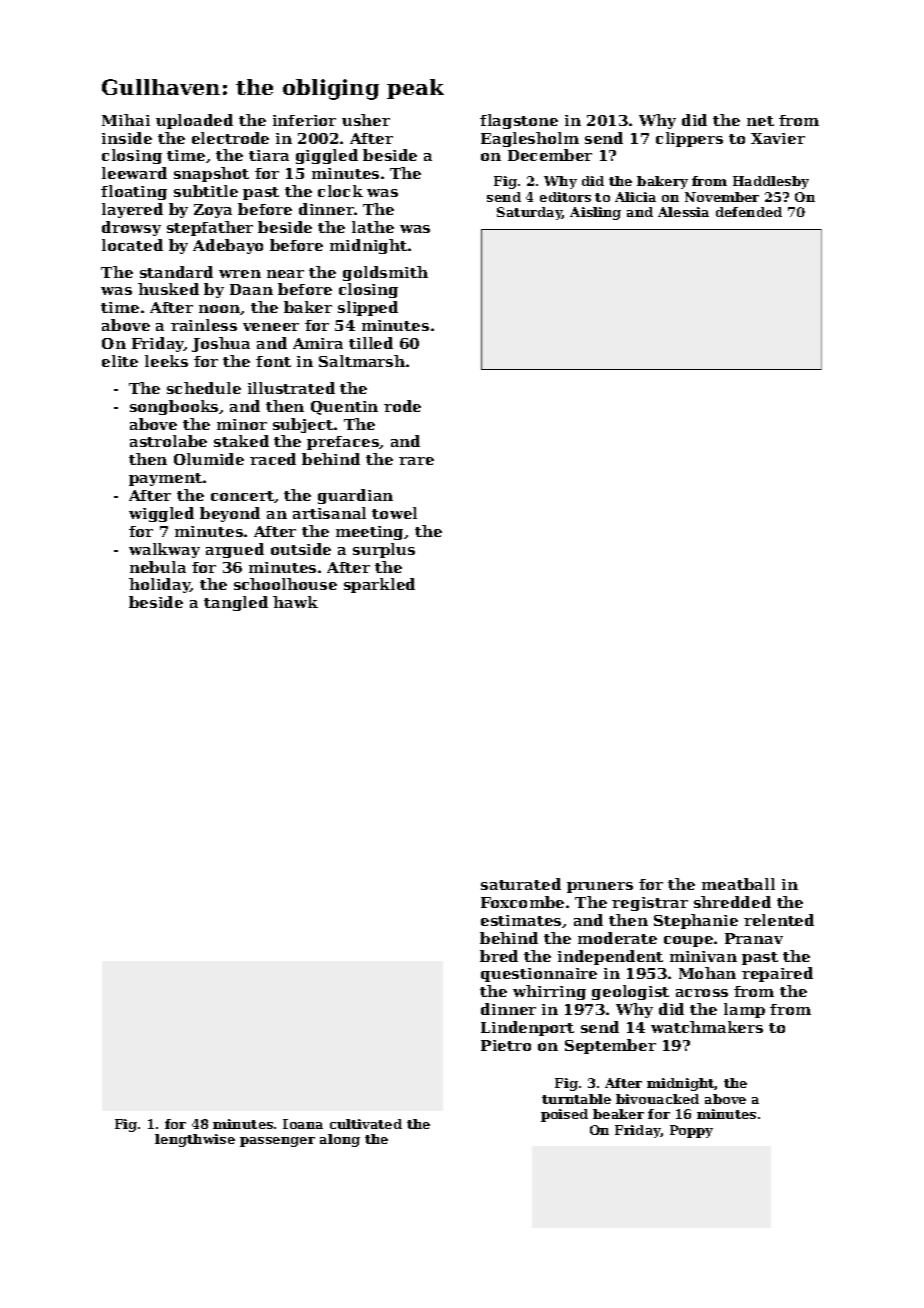  I want to click on tangled, so click(236, 603).
